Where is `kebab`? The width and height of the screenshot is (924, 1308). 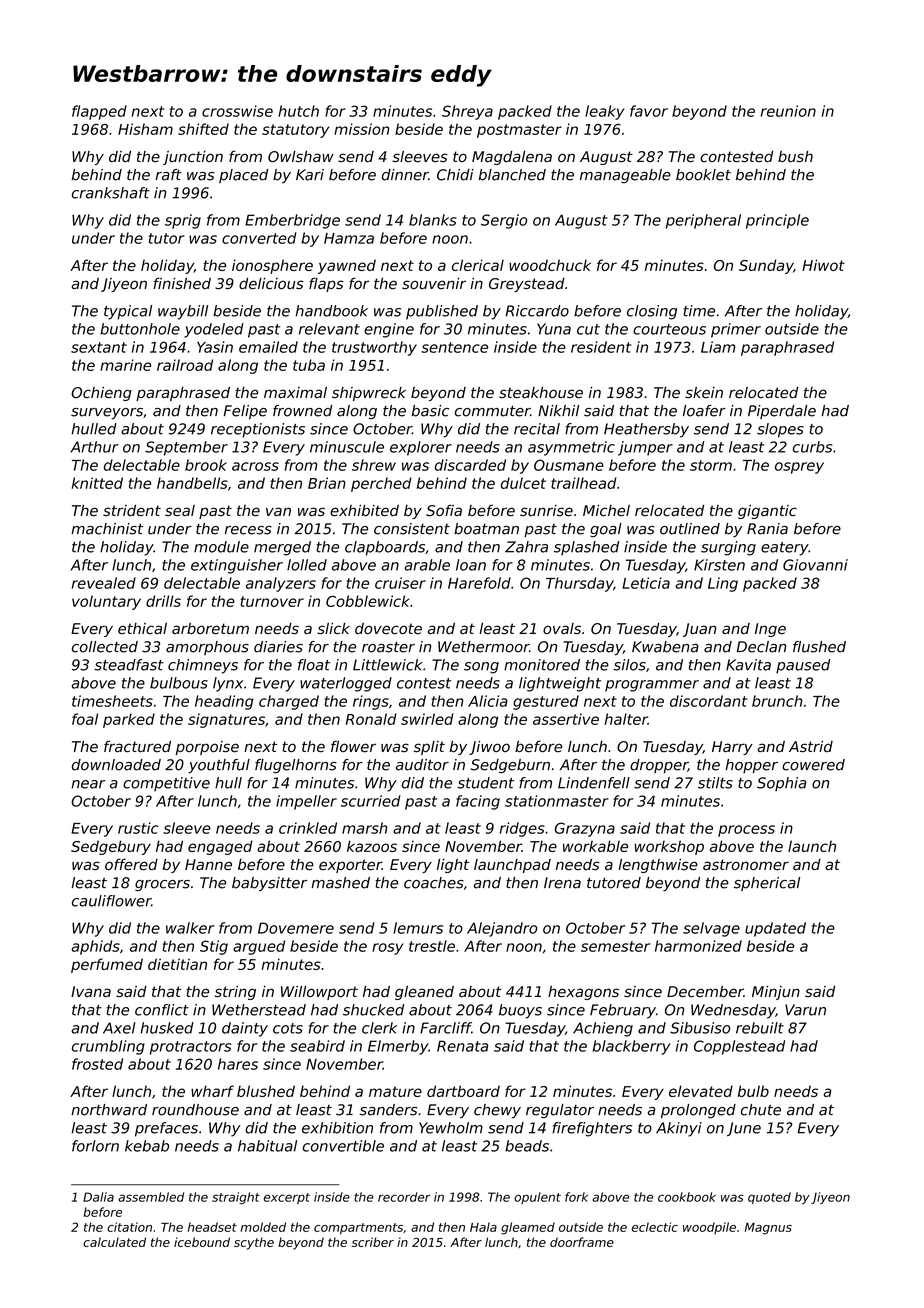
kebab is located at coordinates (147, 1146).
